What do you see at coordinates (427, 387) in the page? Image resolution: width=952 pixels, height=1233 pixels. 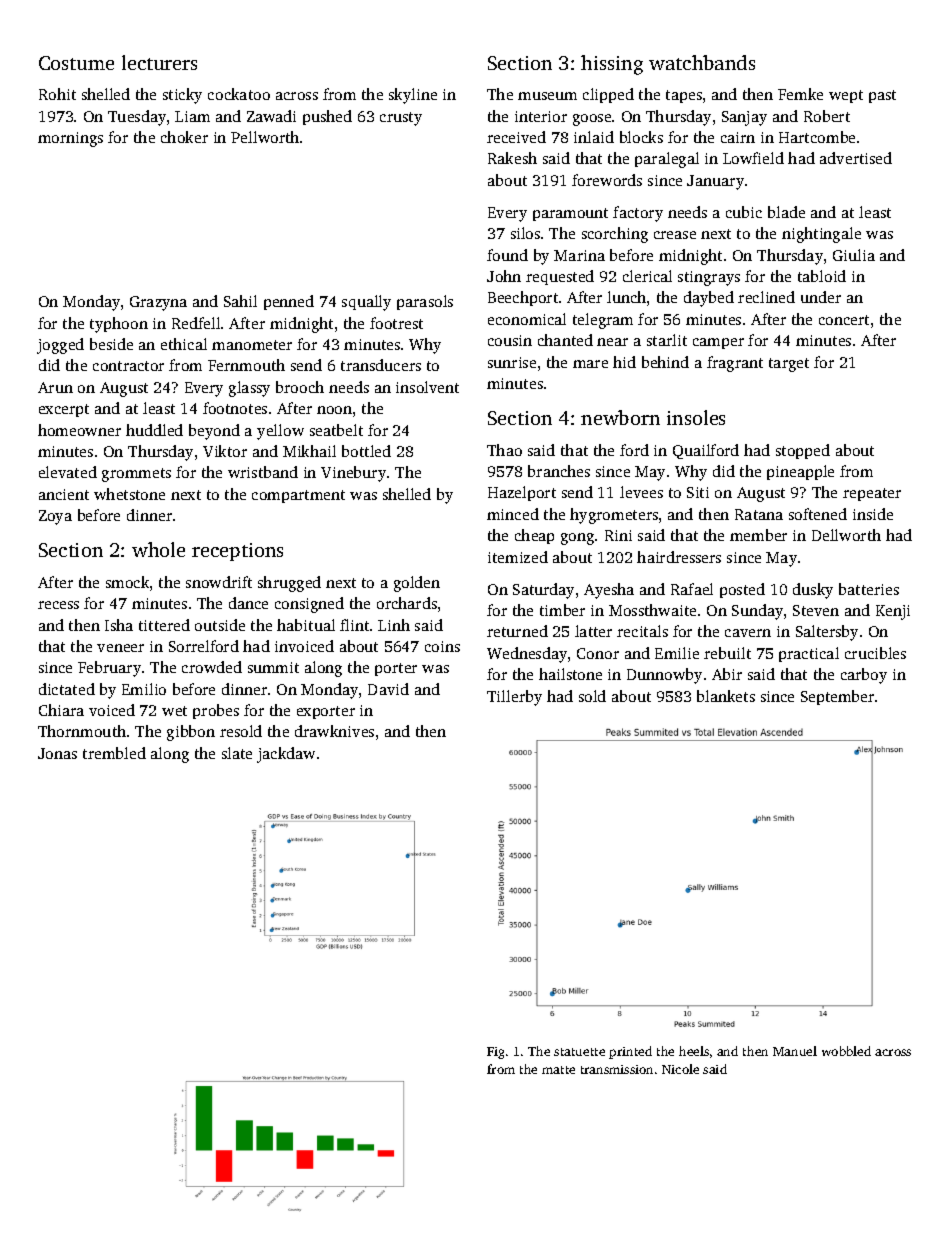 I see `insolvent` at bounding box center [427, 387].
